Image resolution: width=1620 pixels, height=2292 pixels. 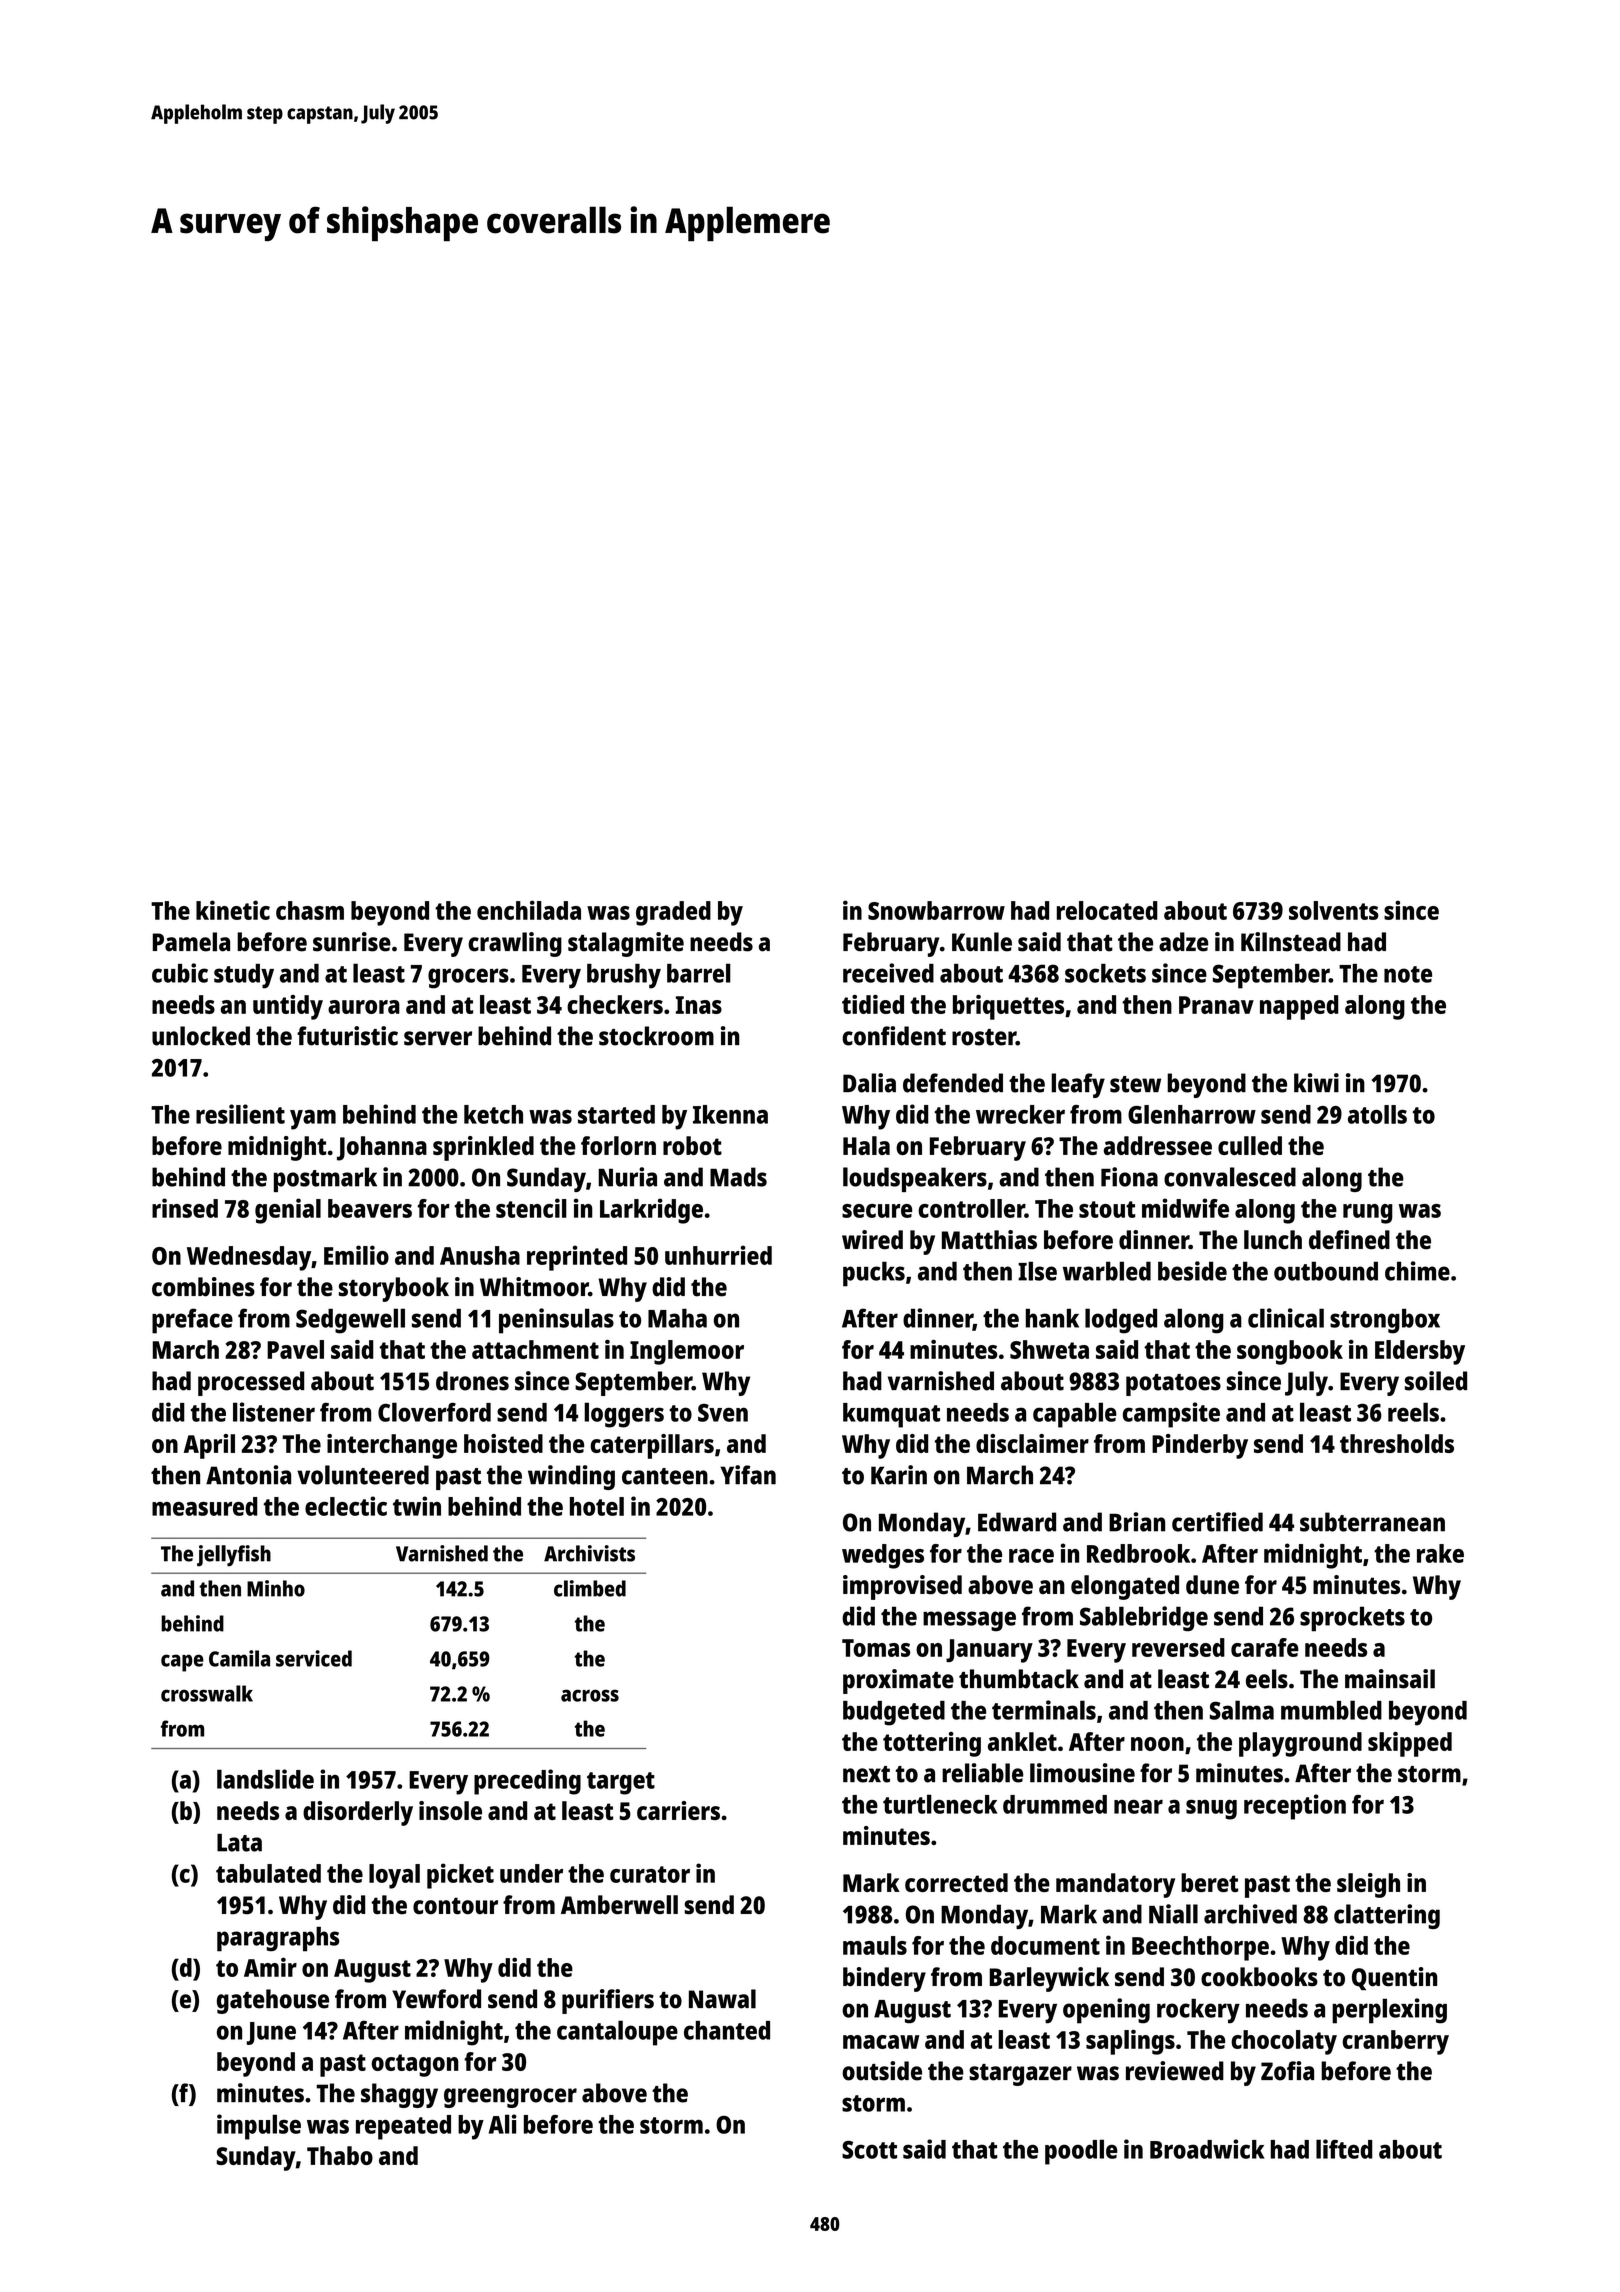 I want to click on Thabo, so click(x=340, y=2155).
